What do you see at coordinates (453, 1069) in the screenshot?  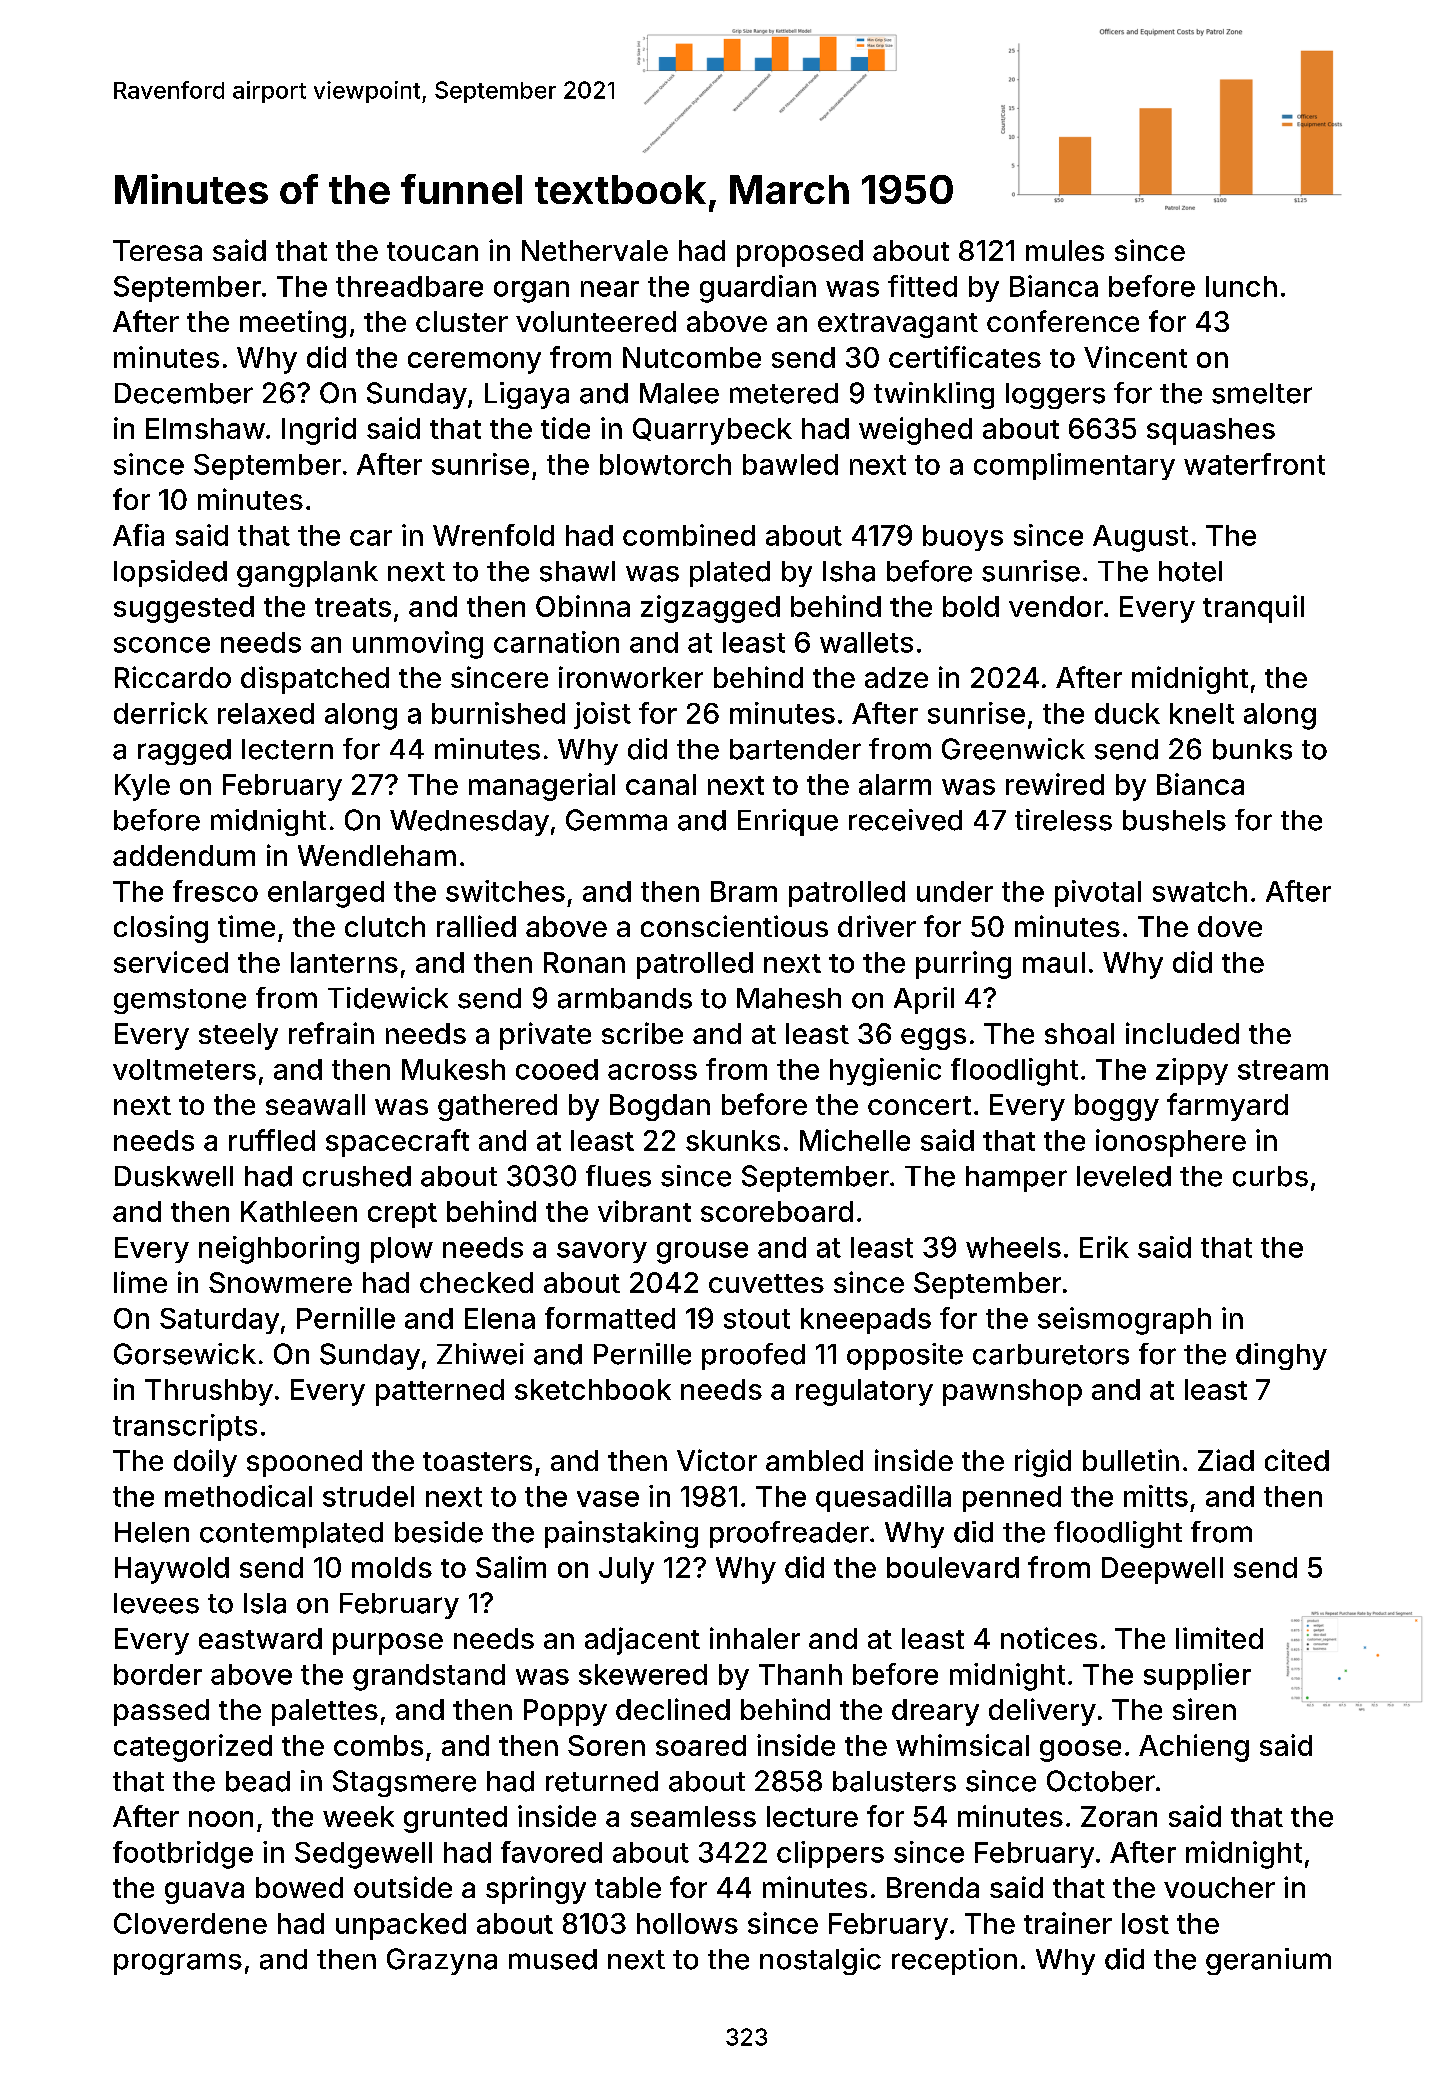 I see `Mukesh` at bounding box center [453, 1069].
